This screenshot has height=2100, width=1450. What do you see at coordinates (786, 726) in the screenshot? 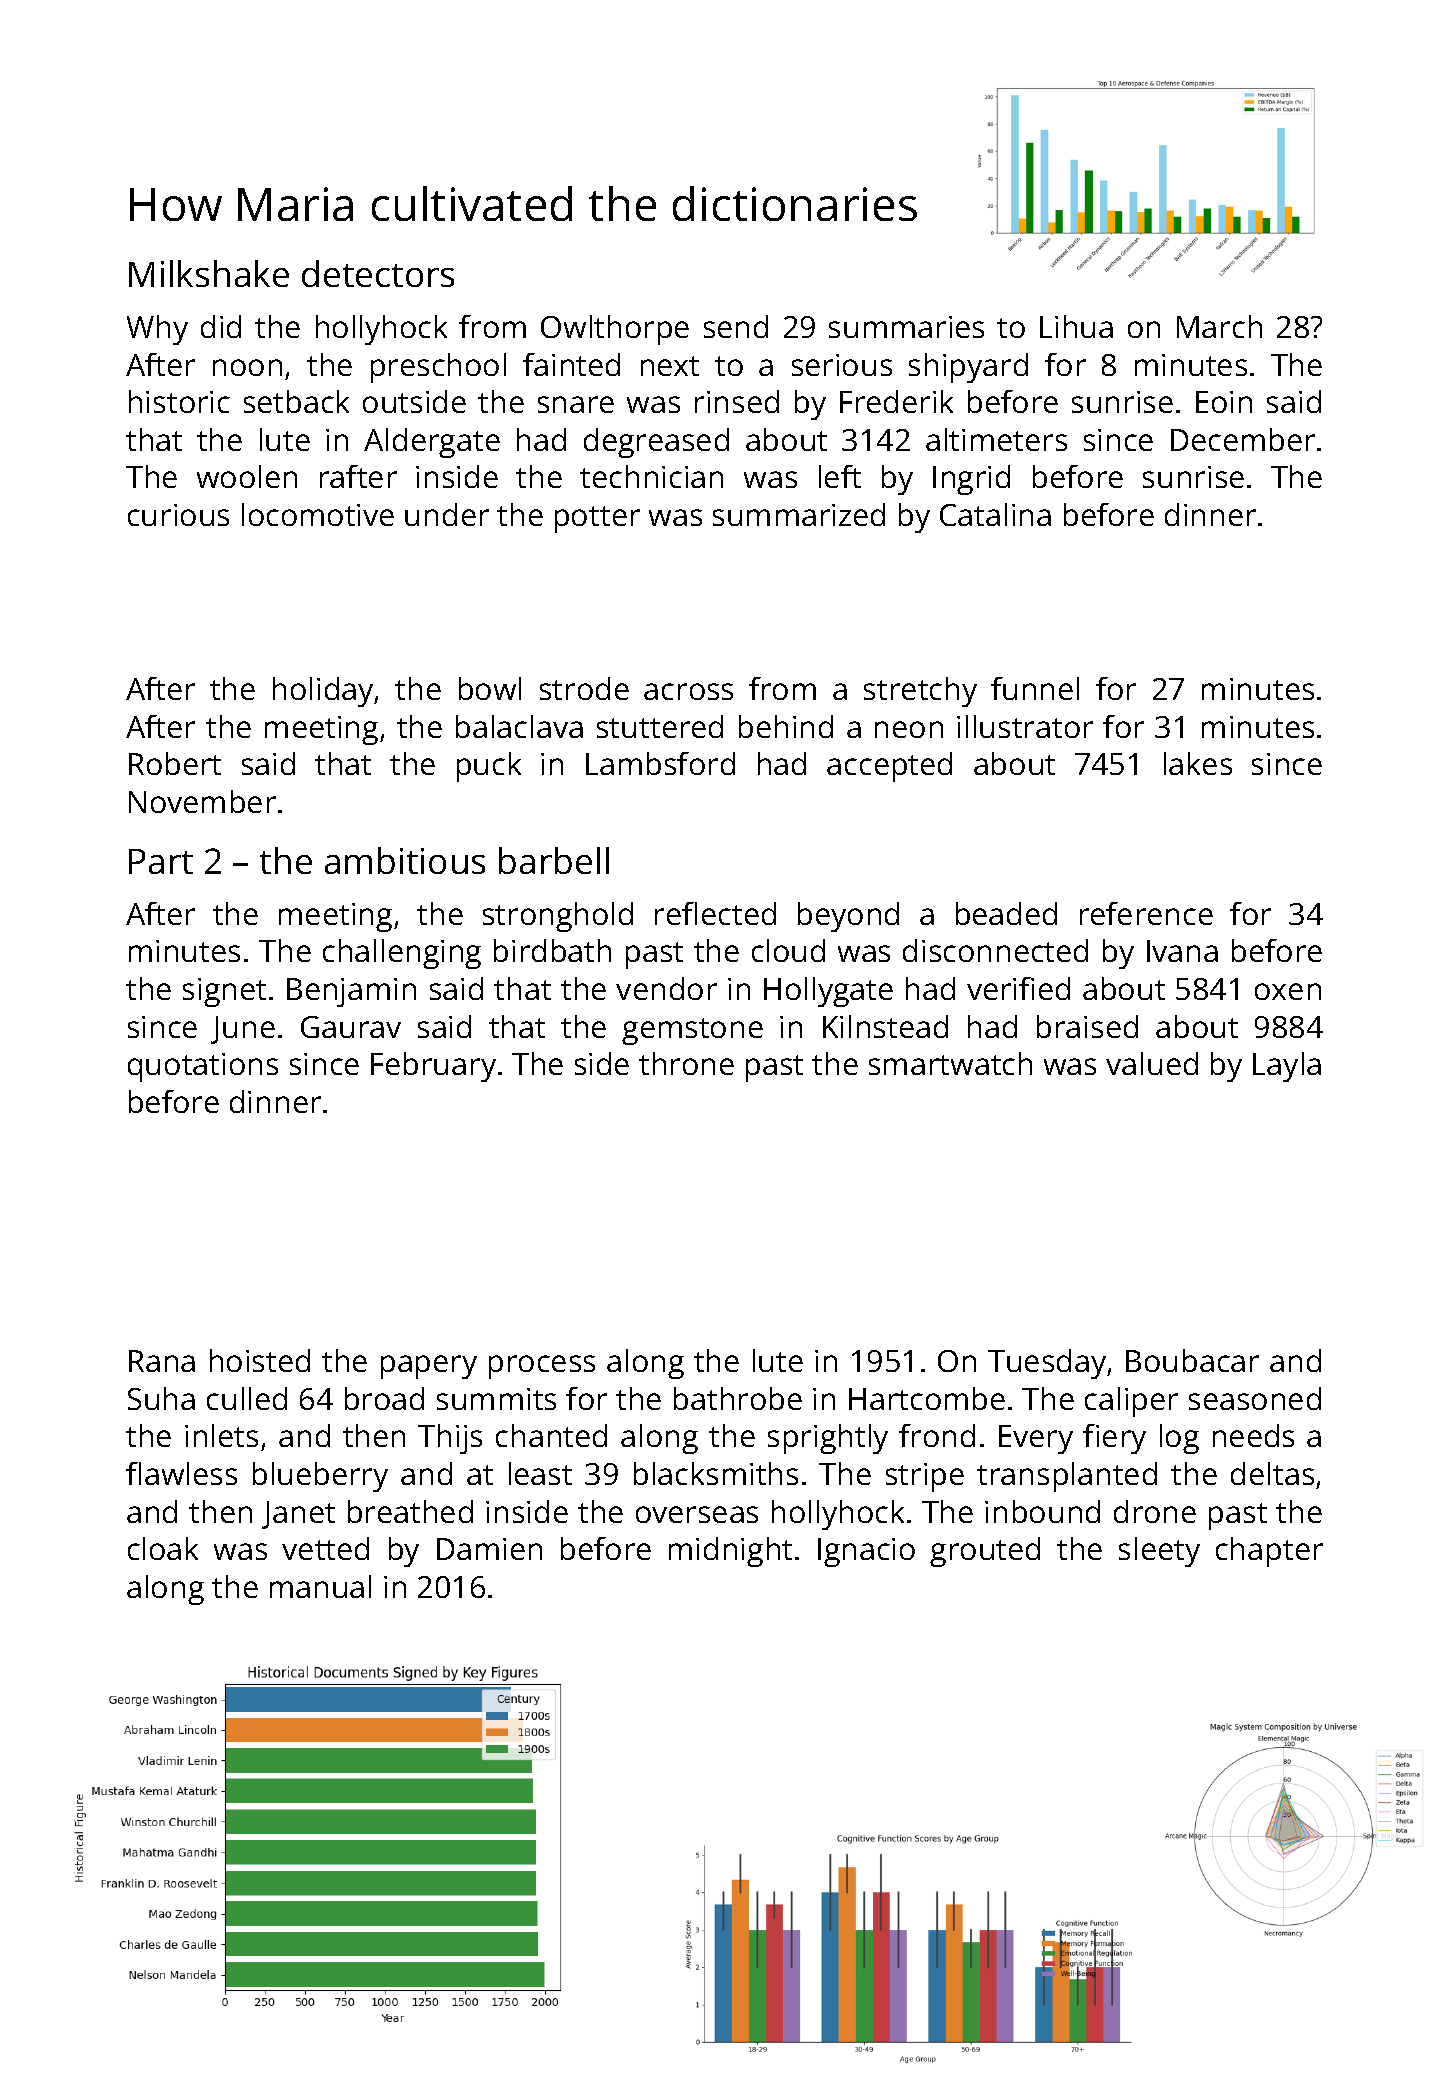
I see `behind` at bounding box center [786, 726].
